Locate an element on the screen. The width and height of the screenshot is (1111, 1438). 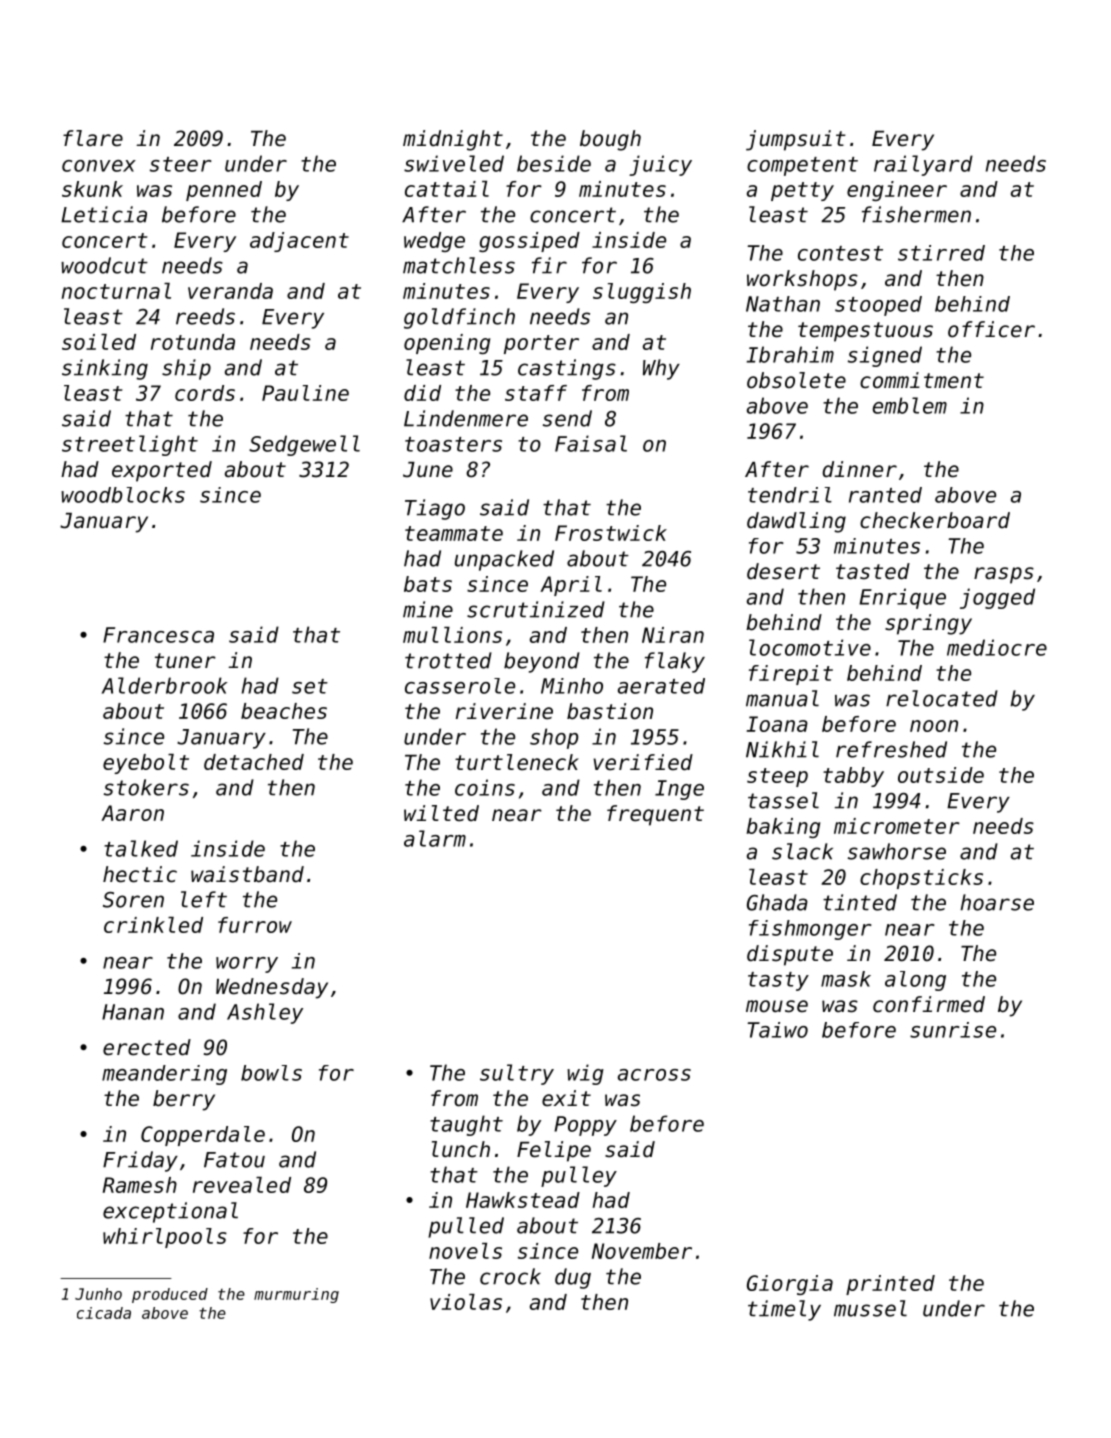
bough is located at coordinates (610, 140).
